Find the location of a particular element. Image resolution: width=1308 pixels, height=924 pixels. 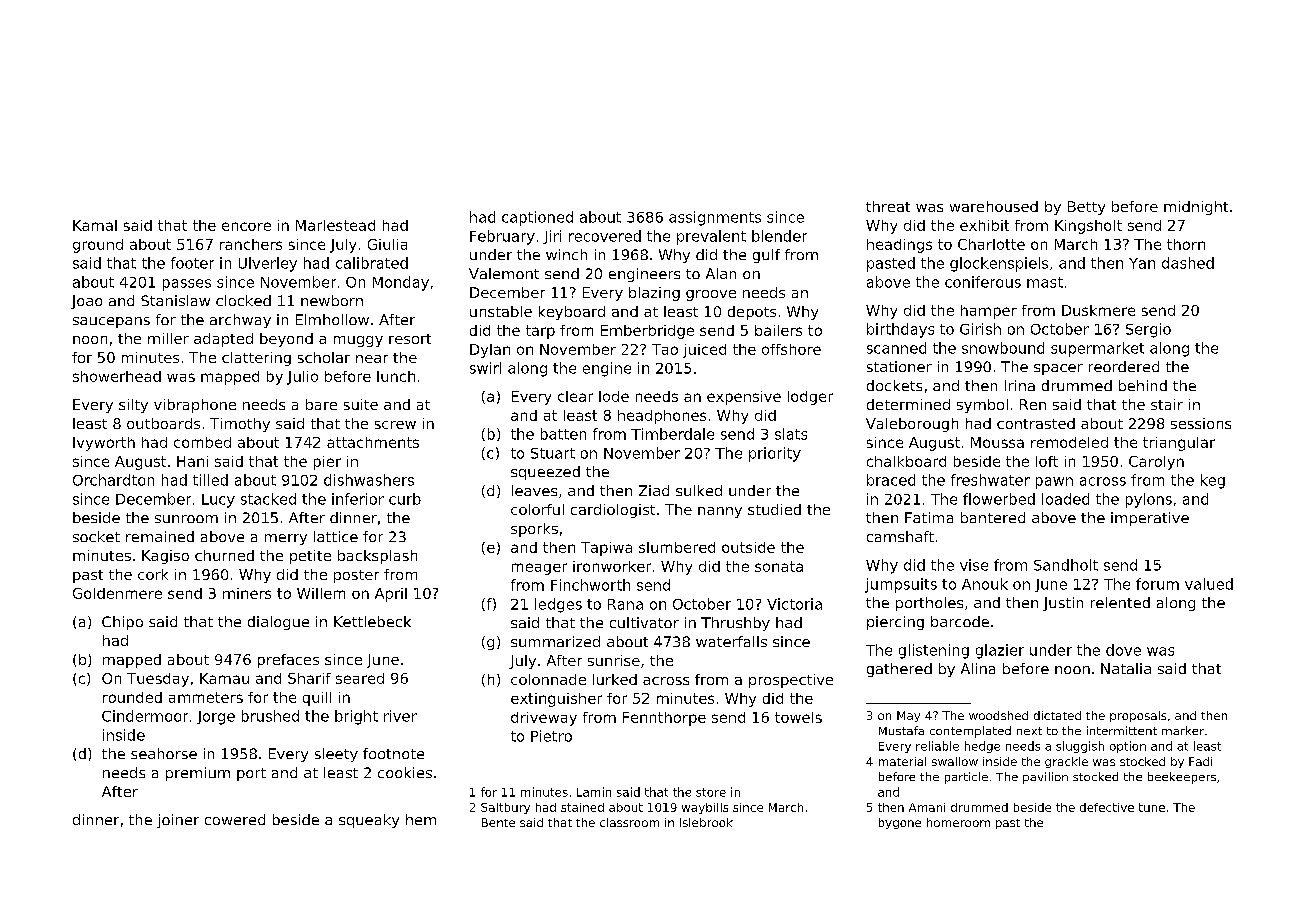

pylons is located at coordinates (1149, 500).
